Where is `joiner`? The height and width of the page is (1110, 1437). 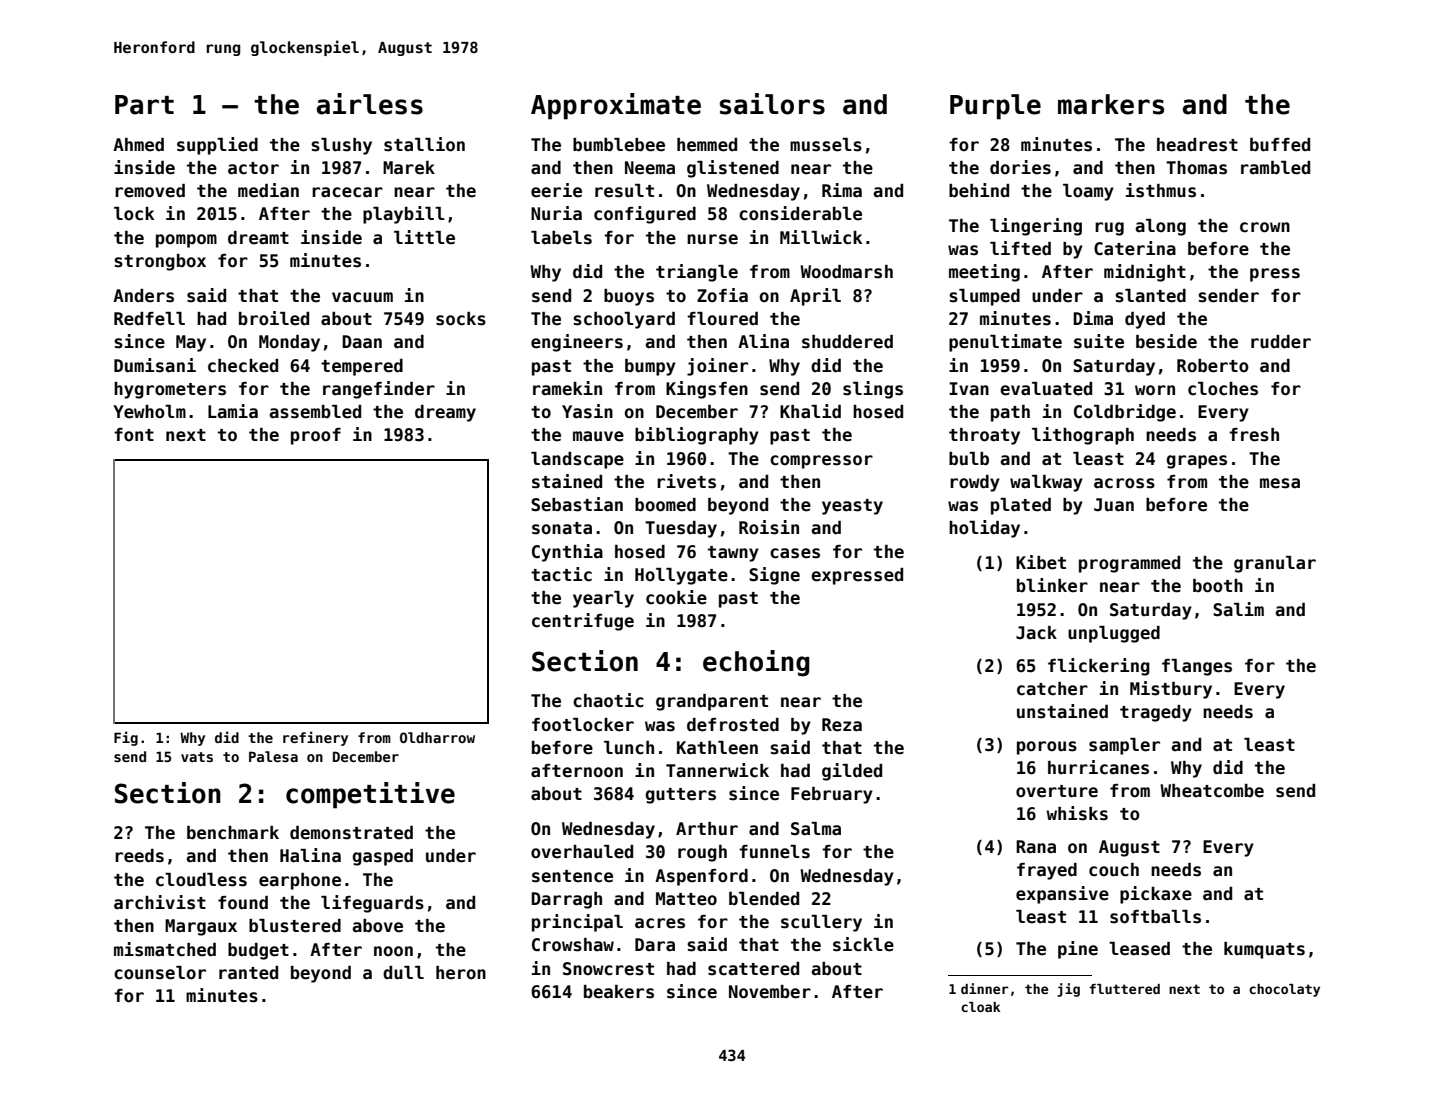
joiner is located at coordinates (717, 367).
